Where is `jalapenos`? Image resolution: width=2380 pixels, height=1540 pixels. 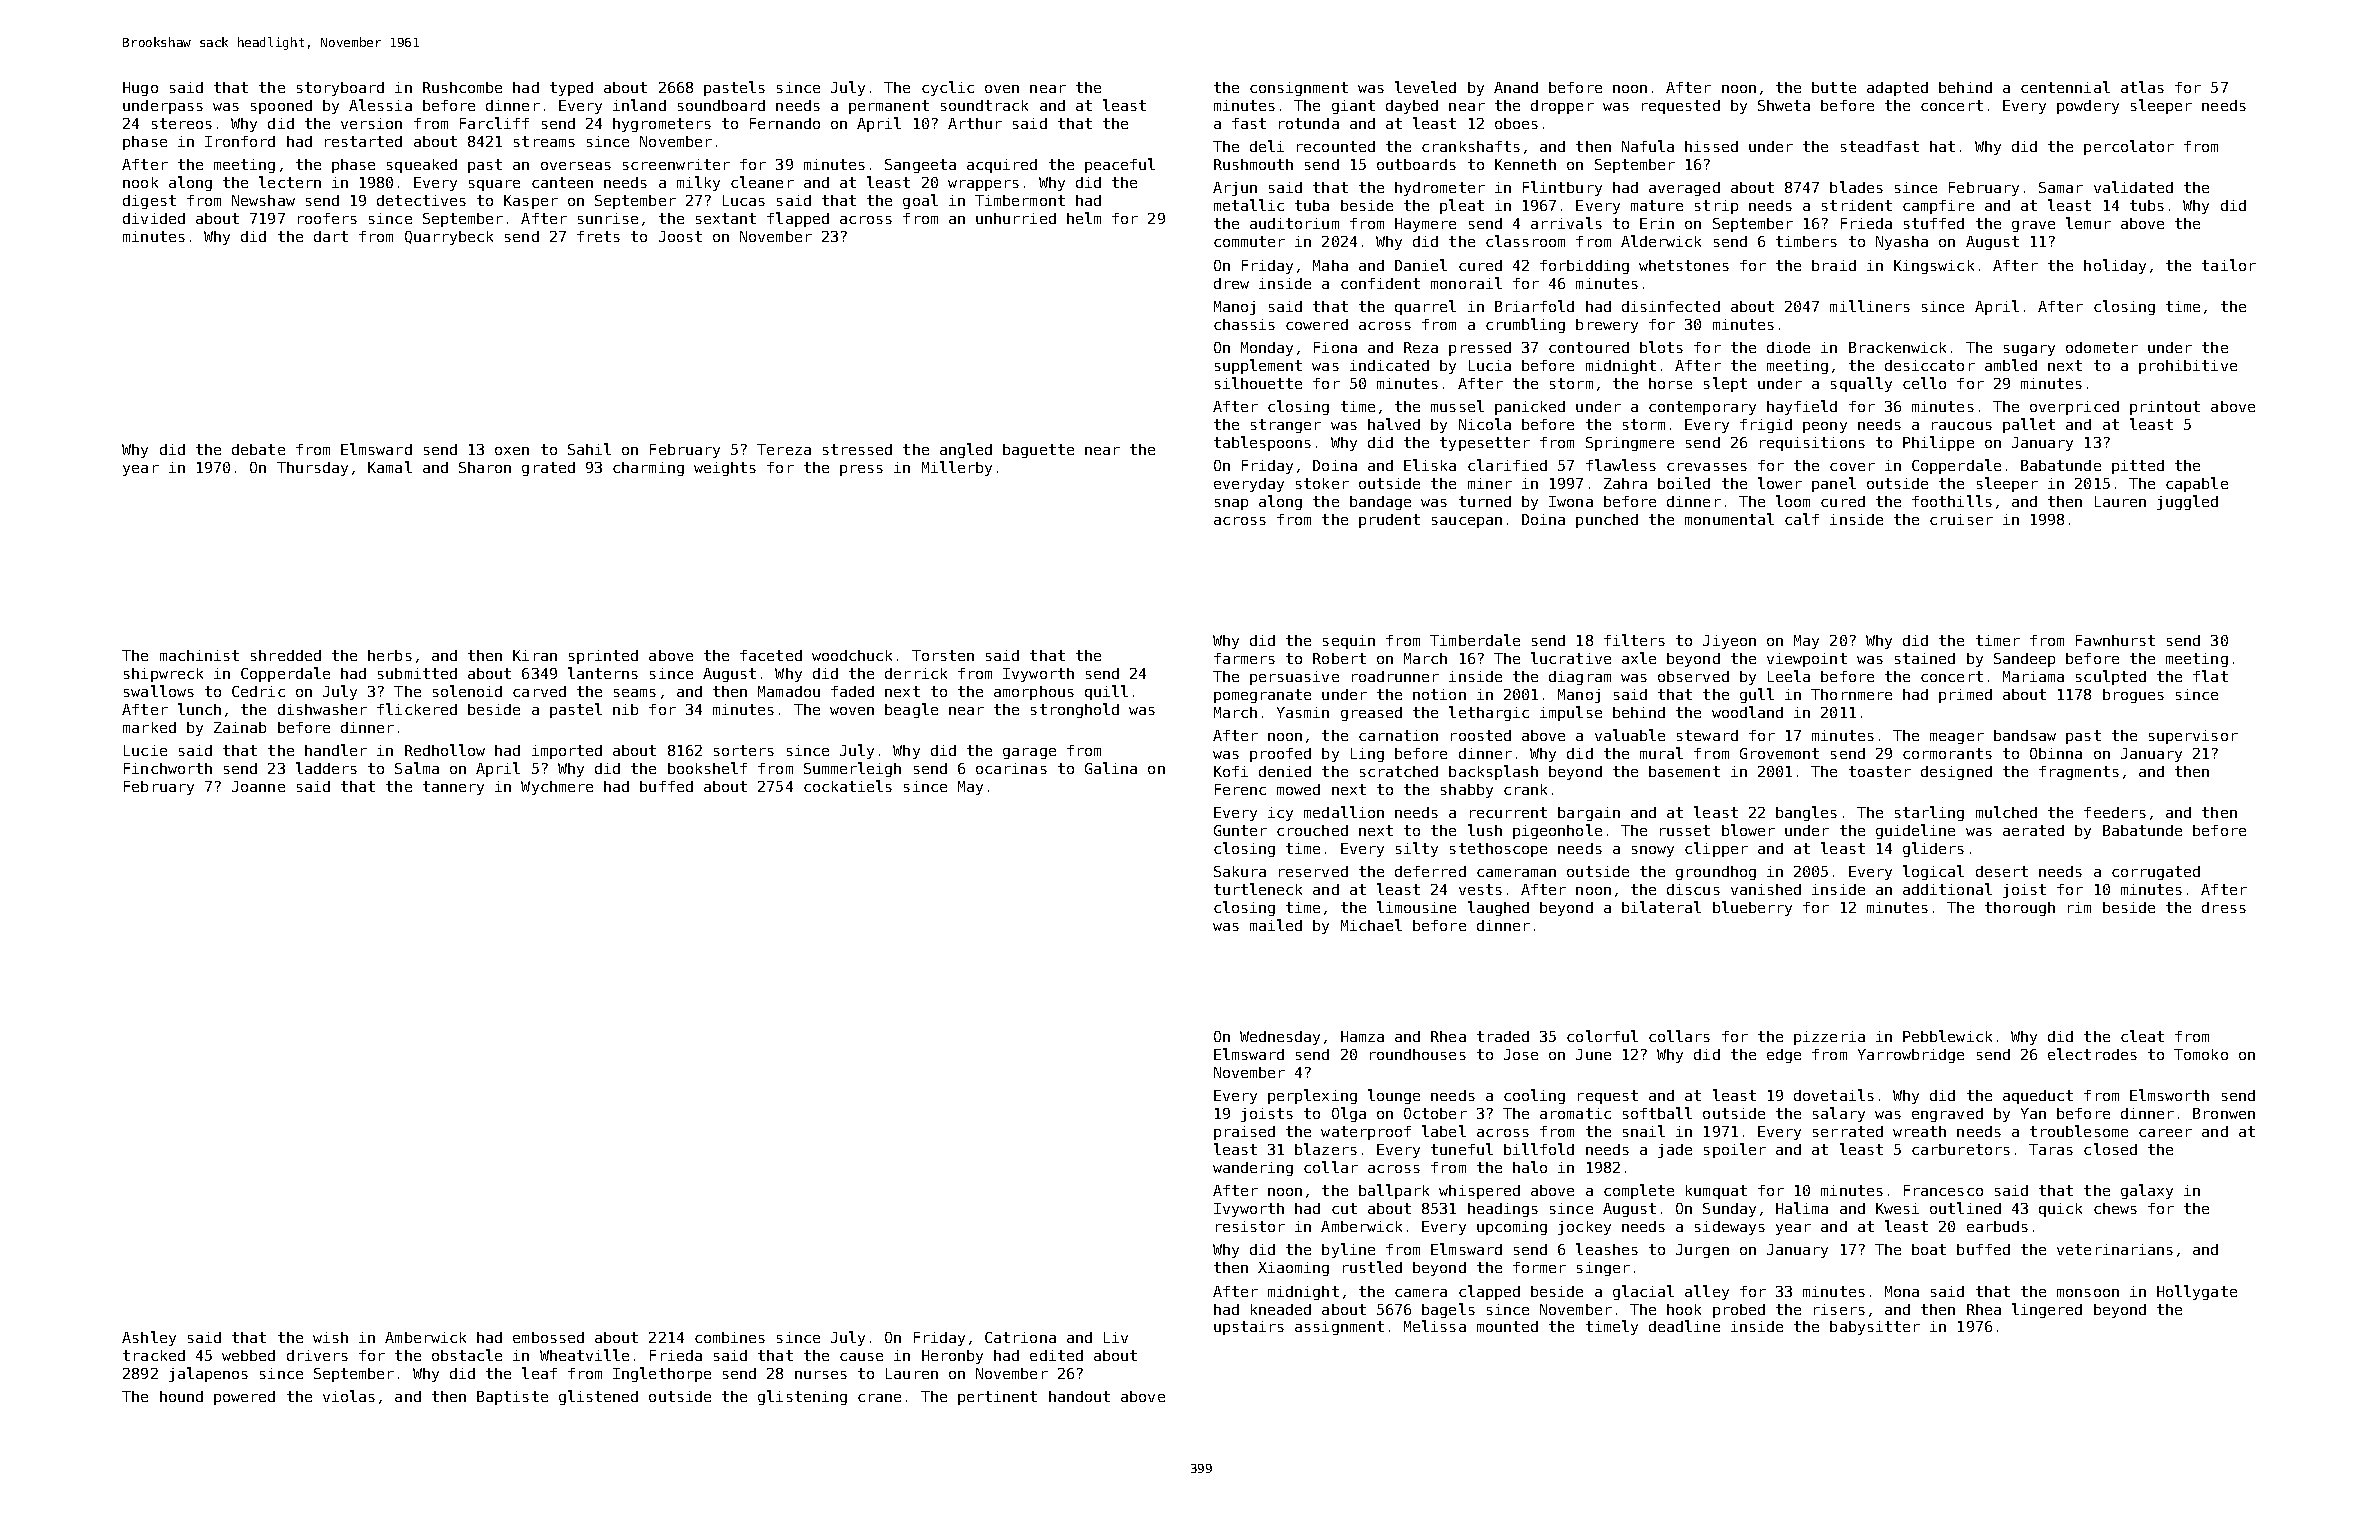 jalapenos is located at coordinates (208, 1374).
